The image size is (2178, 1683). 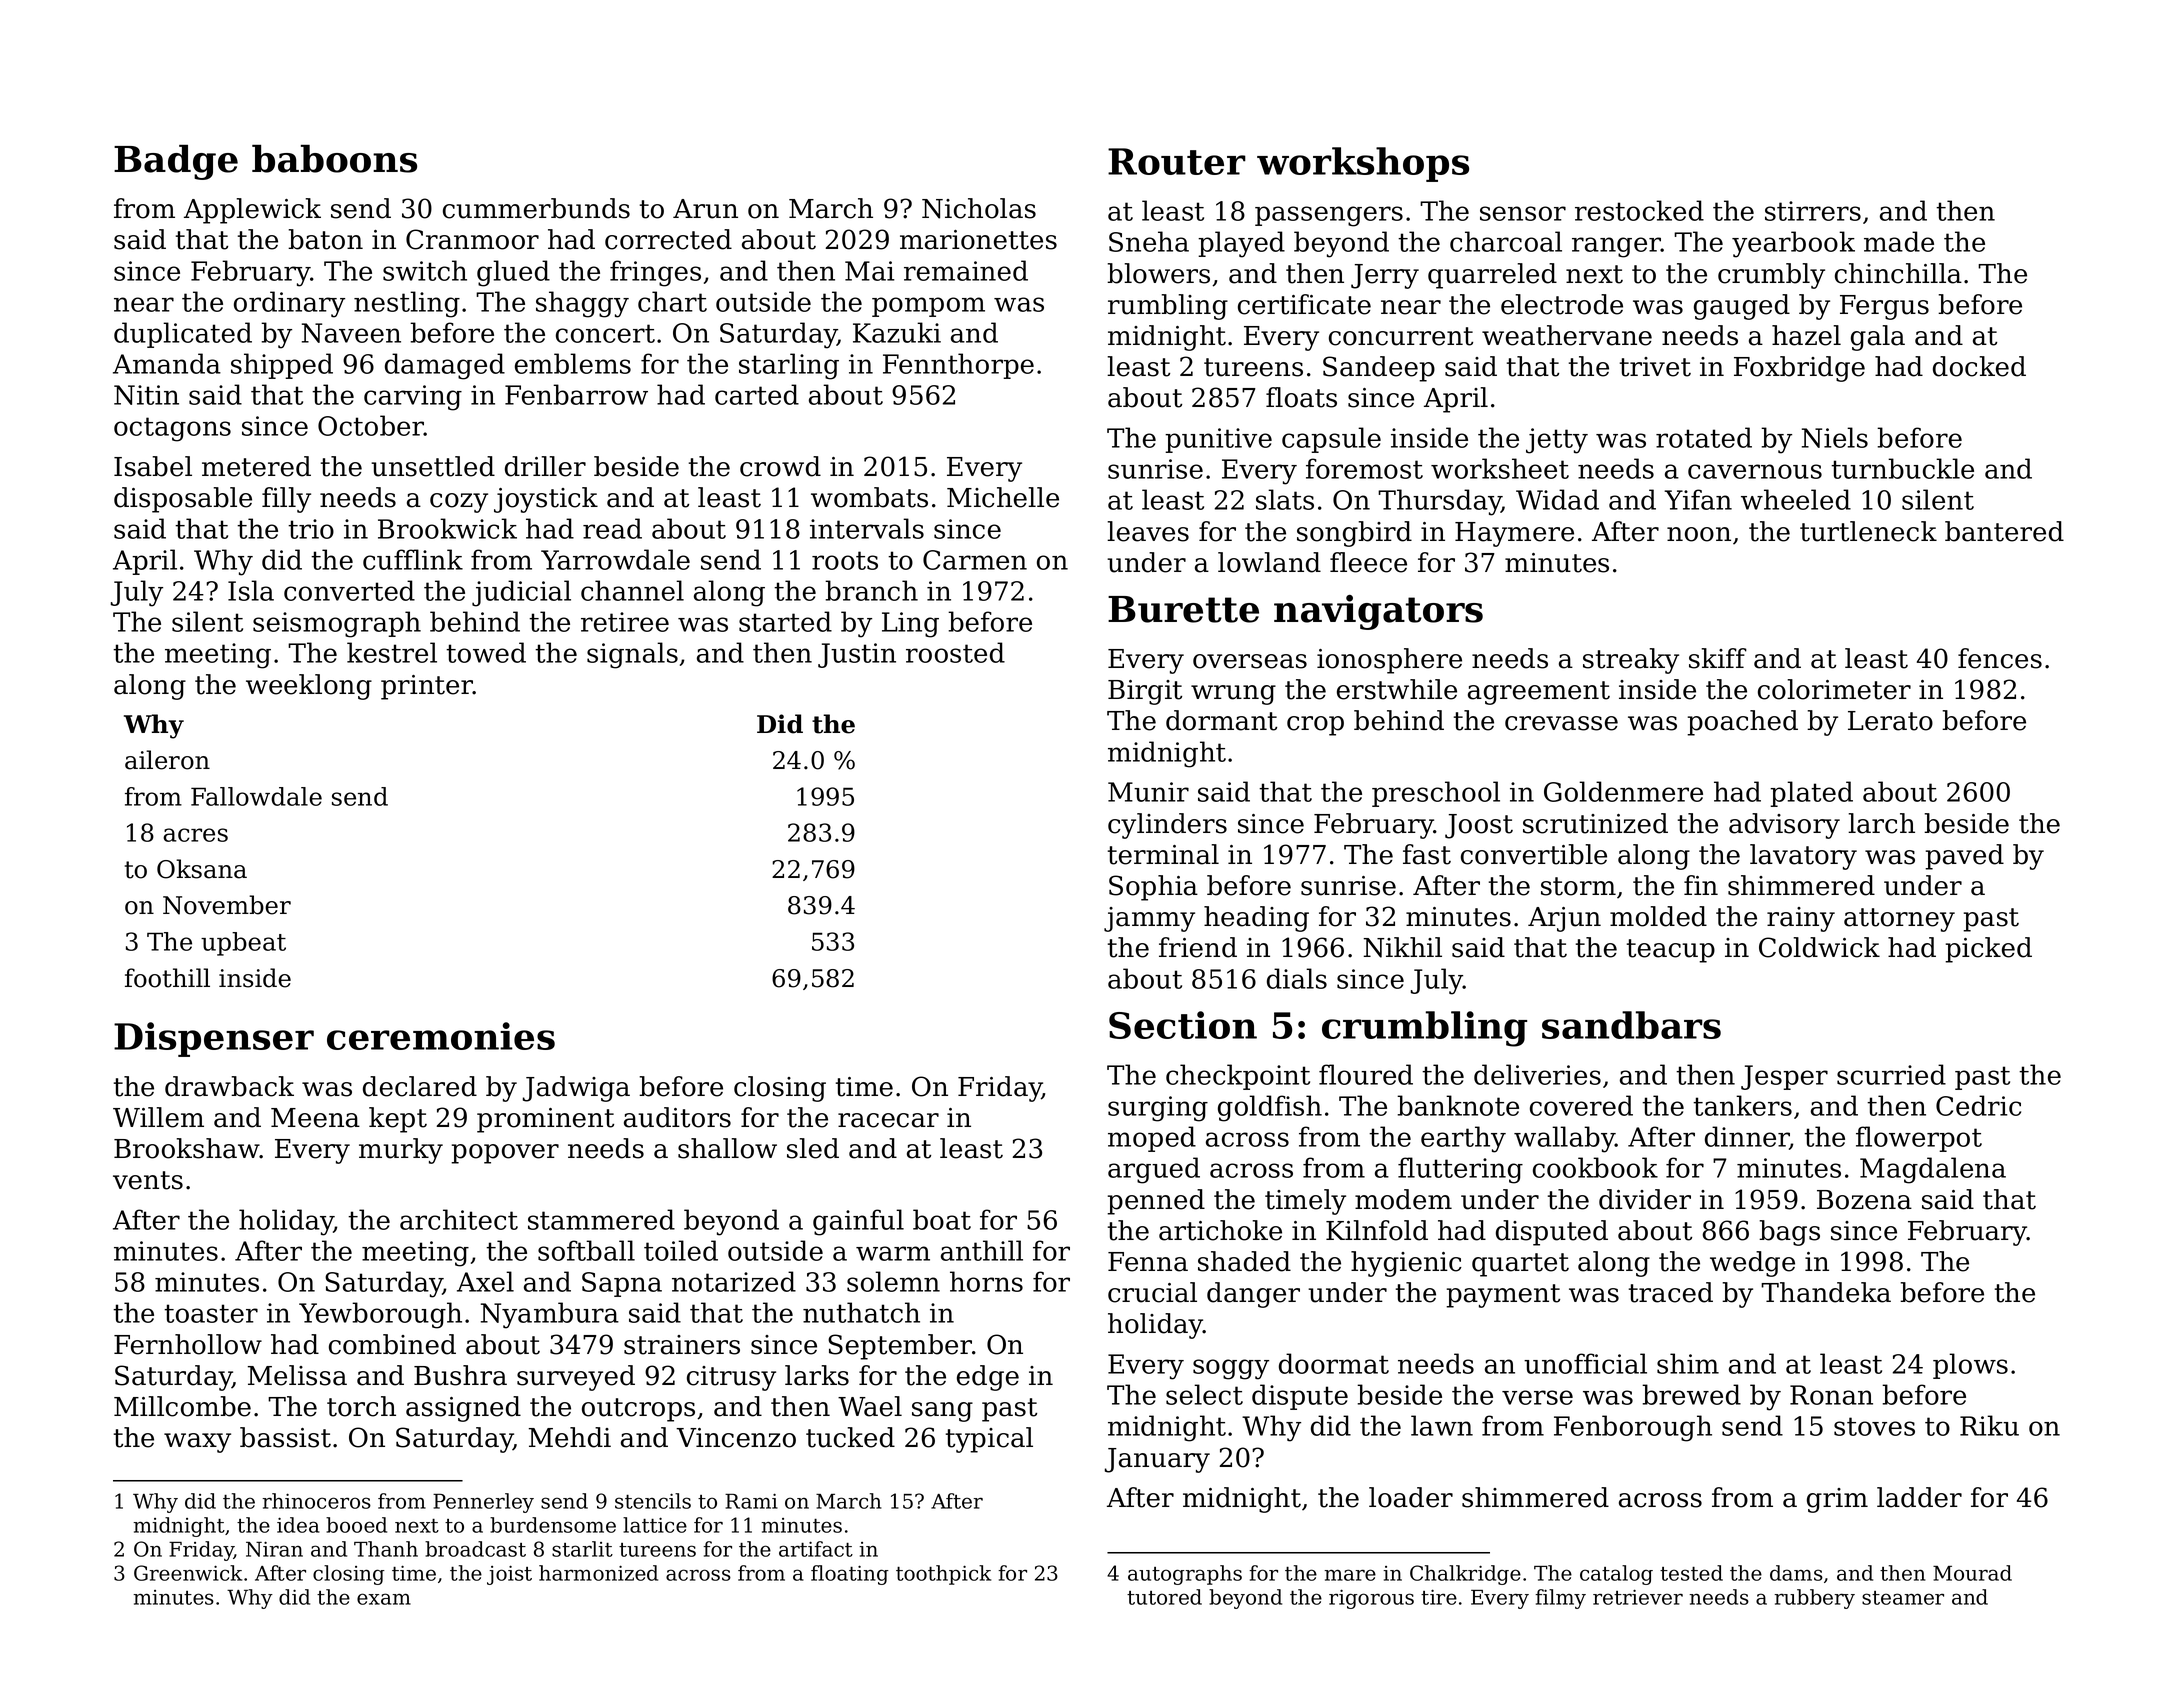 I want to click on printer, so click(x=427, y=687).
